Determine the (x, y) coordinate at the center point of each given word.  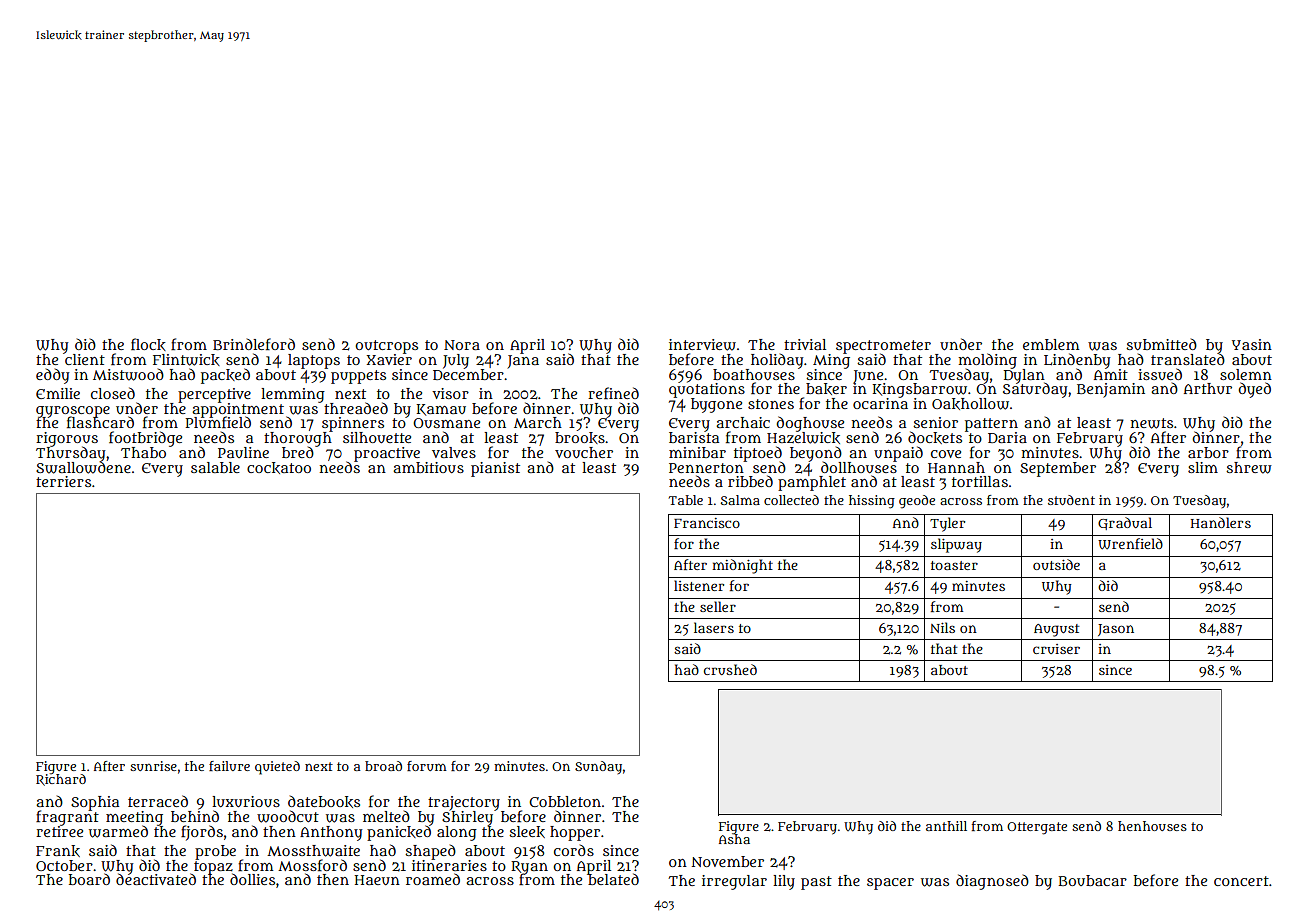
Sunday (598, 767)
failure (229, 766)
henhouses (1152, 826)
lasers (714, 627)
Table (686, 500)
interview (702, 345)
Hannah (956, 467)
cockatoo (279, 468)
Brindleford (254, 344)
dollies (252, 879)
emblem (1051, 344)
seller (718, 606)
